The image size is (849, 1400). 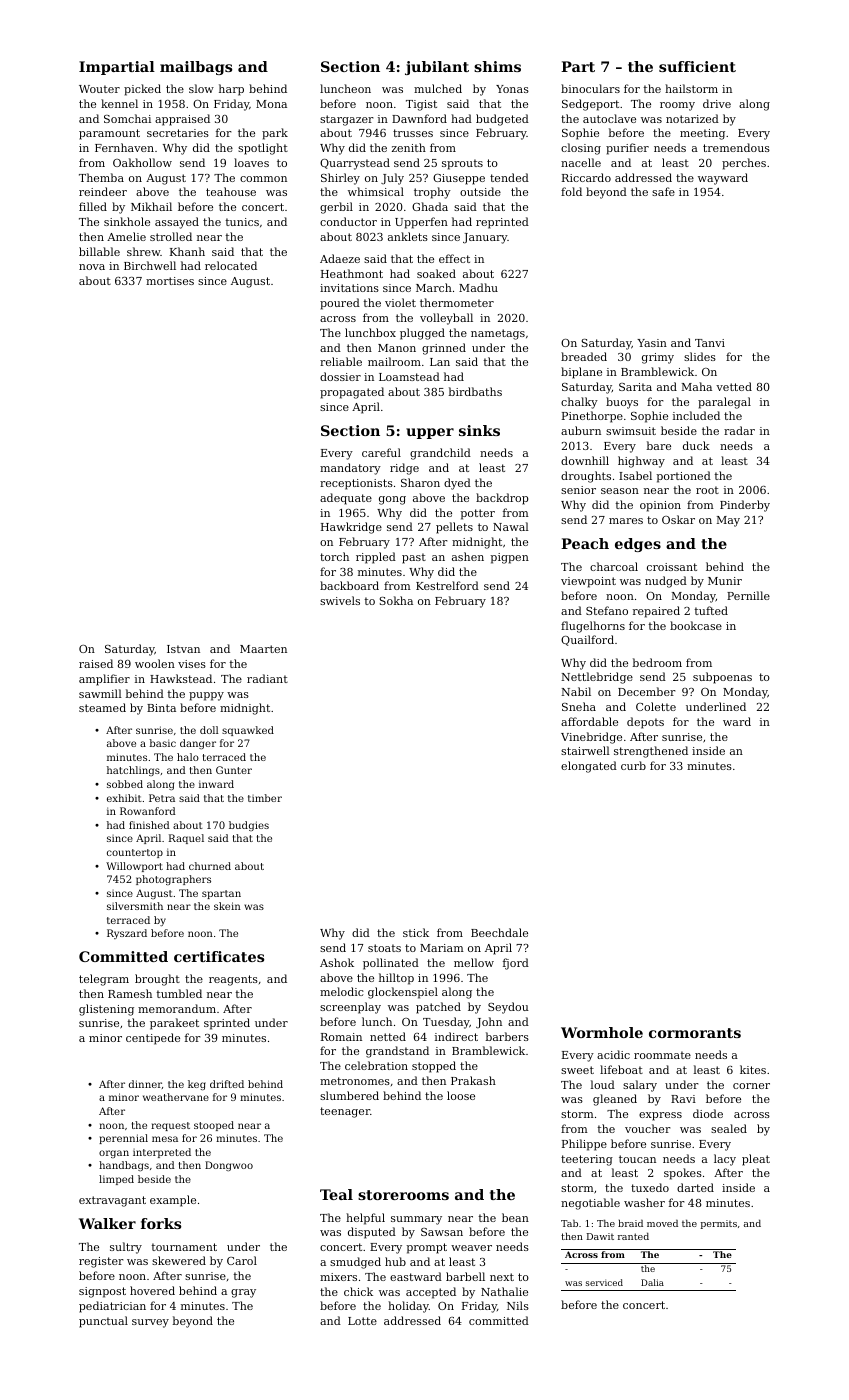 I want to click on mortises, so click(x=170, y=281).
